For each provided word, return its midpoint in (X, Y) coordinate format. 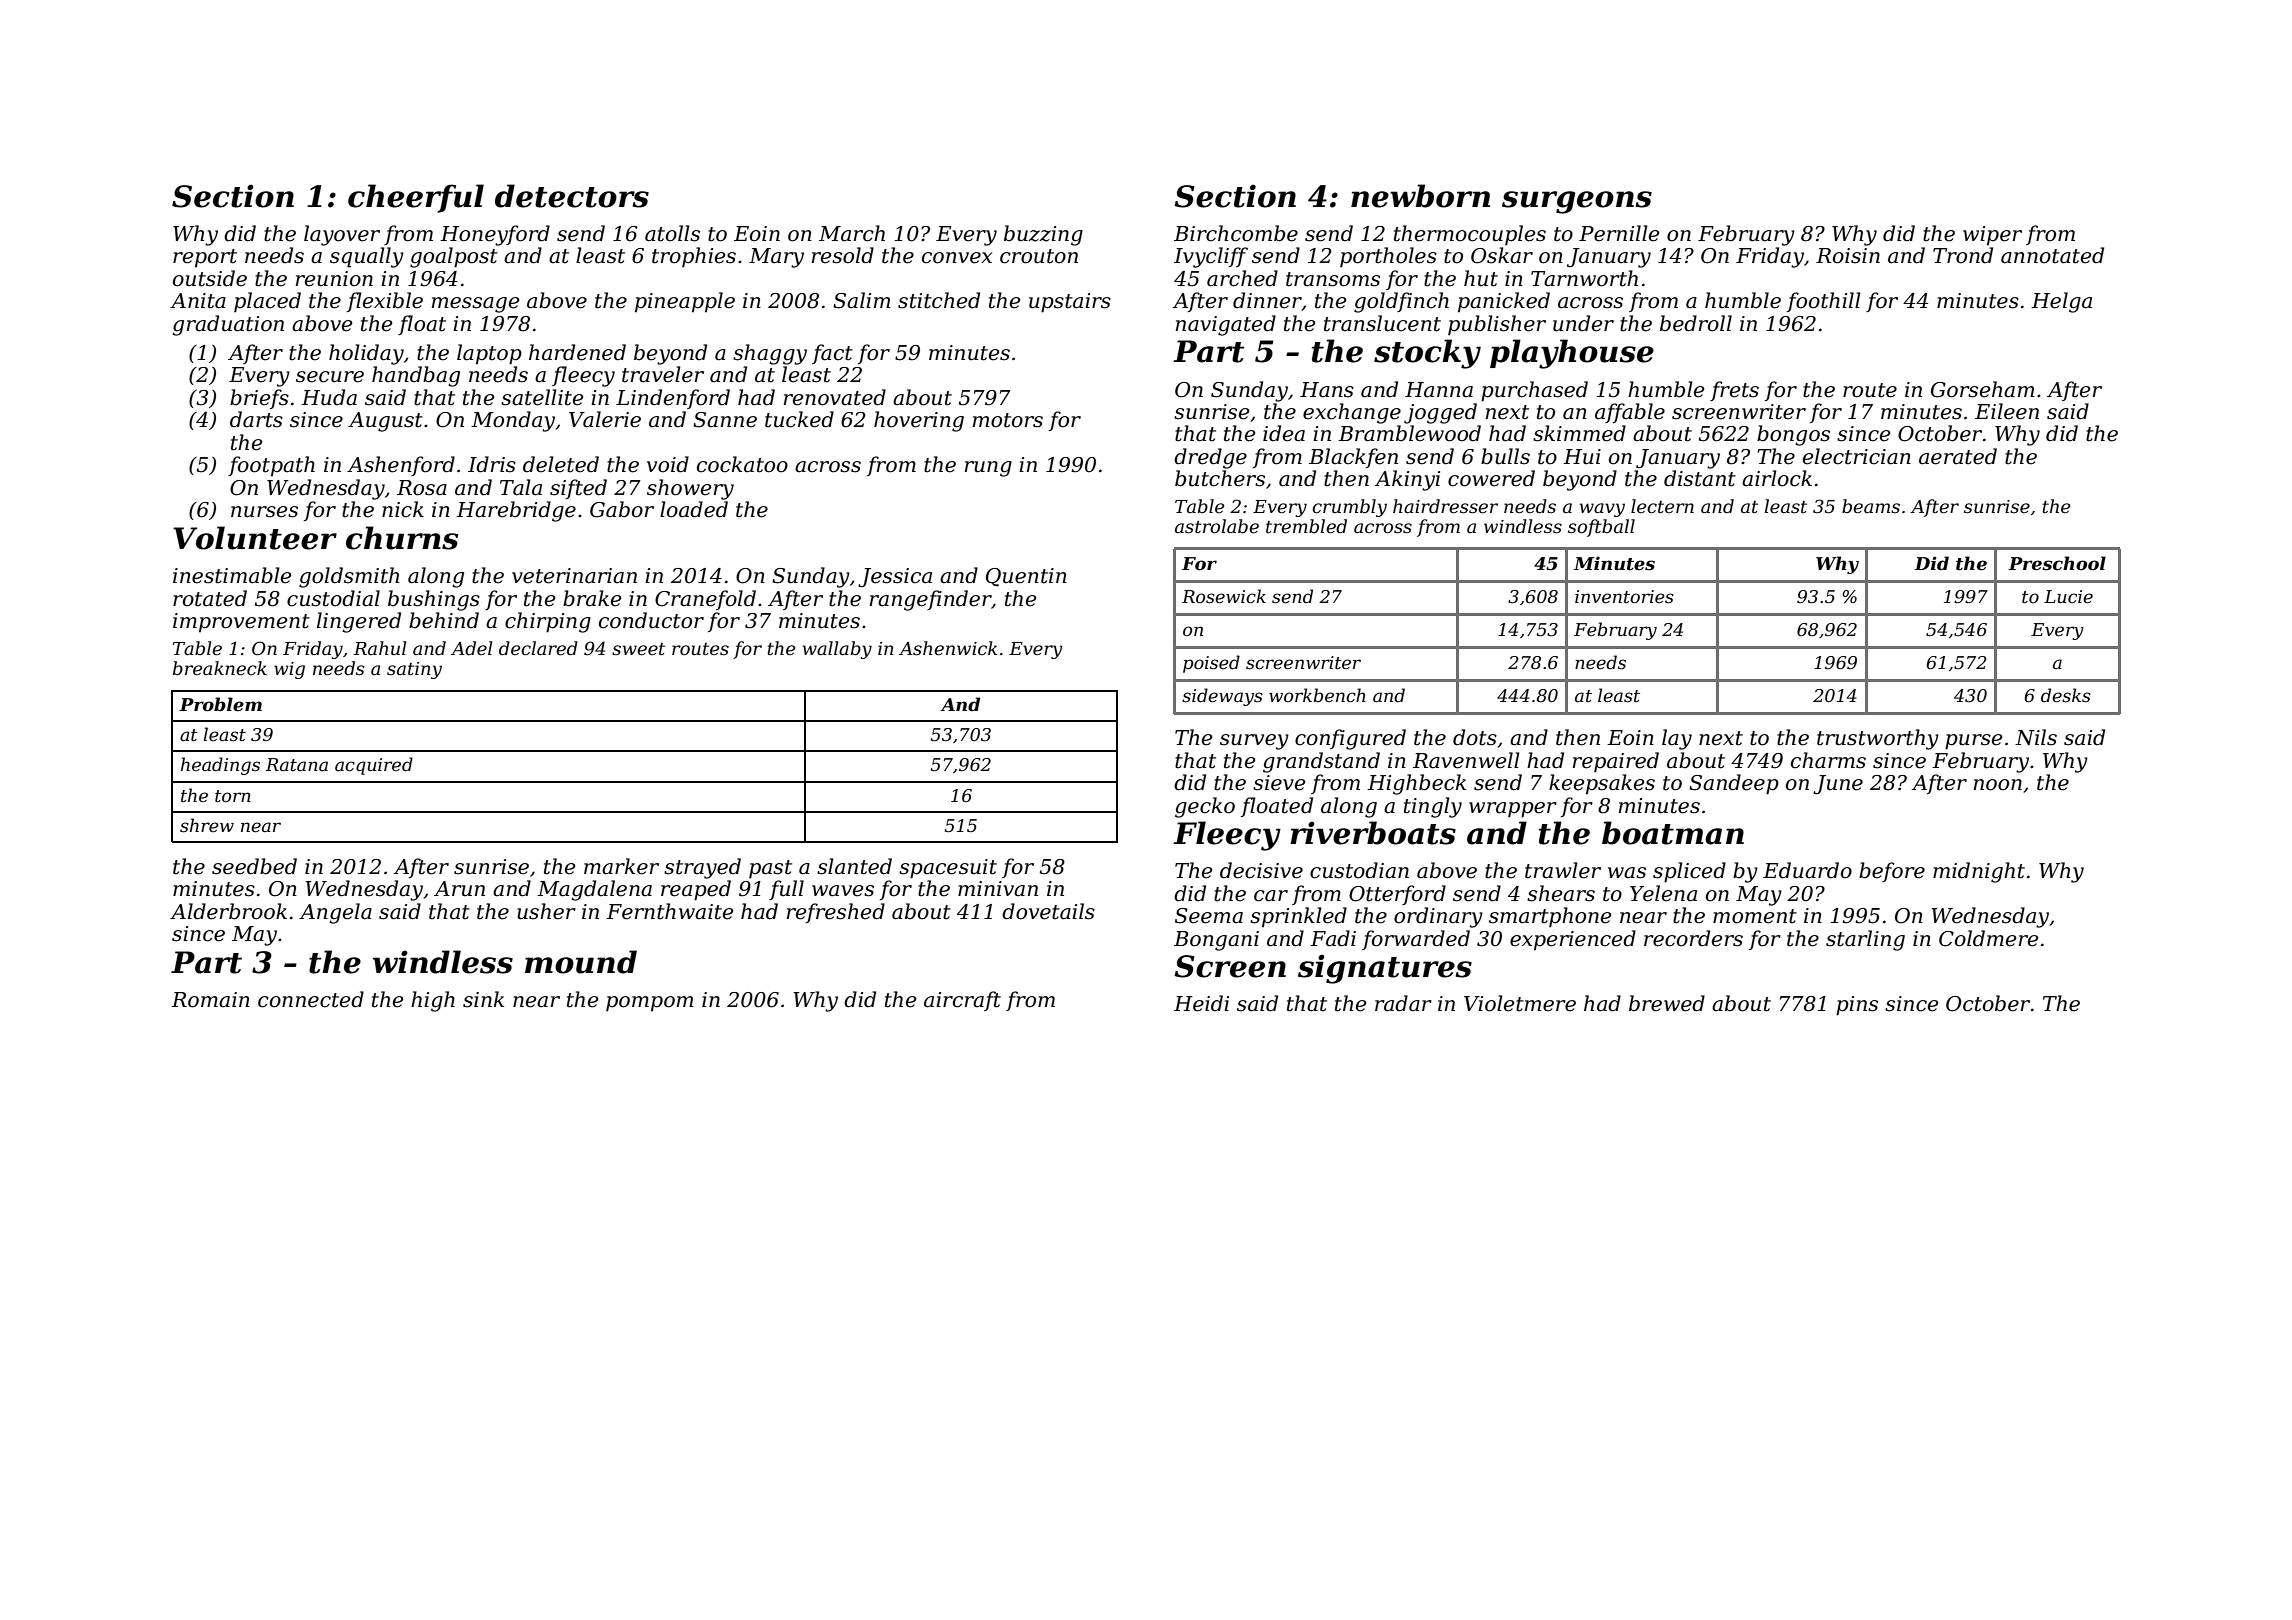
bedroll (1696, 323)
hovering (919, 421)
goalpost (454, 257)
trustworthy (1878, 739)
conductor (651, 620)
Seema (1209, 916)
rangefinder (931, 600)
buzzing (1043, 235)
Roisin (1848, 256)
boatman (1673, 833)
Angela (335, 913)
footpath (271, 466)
